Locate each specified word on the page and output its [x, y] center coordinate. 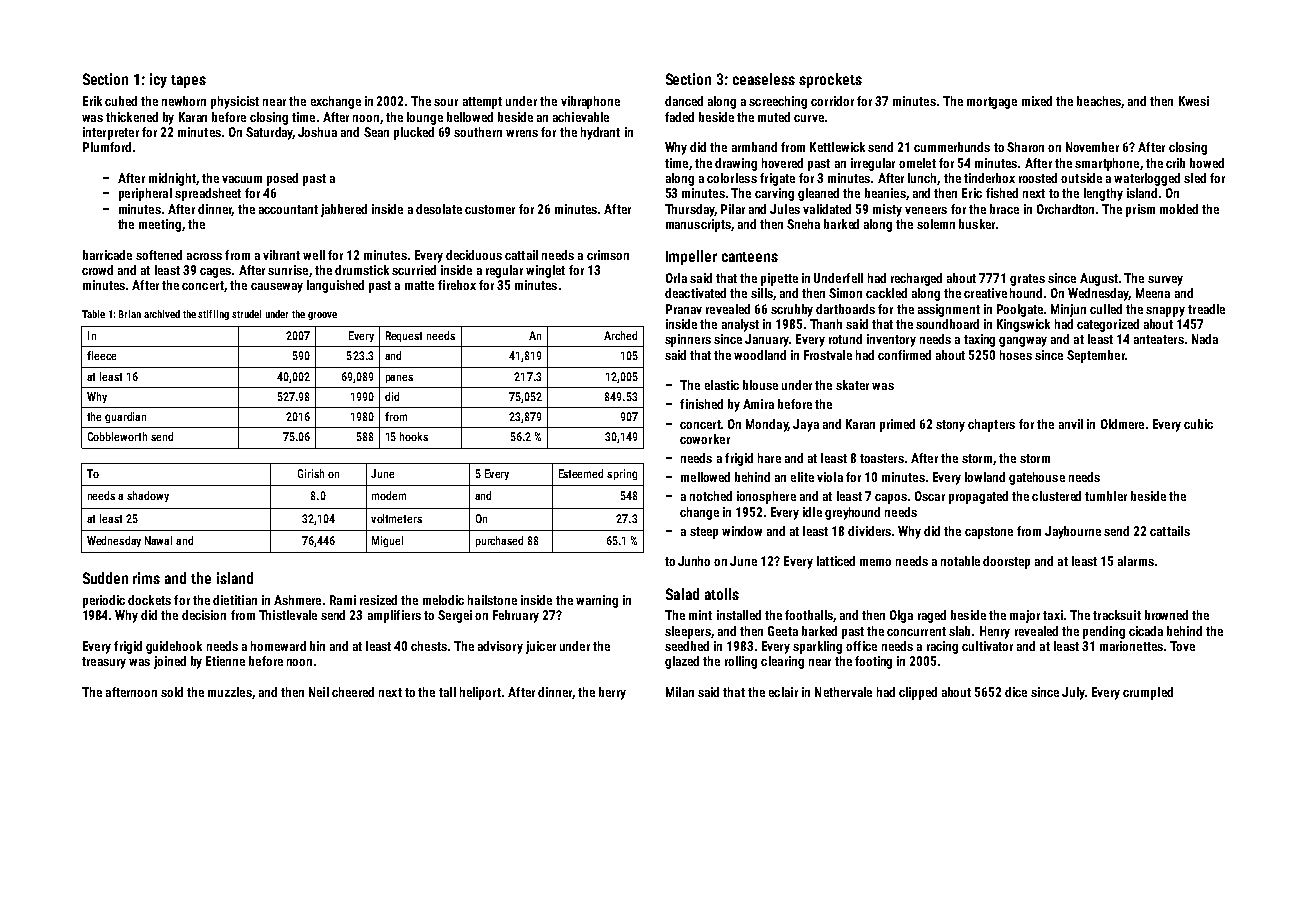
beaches [1099, 101]
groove [322, 316]
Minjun [1068, 310]
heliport [480, 693]
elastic [722, 385]
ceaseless [764, 79]
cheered [353, 692]
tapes [188, 81]
